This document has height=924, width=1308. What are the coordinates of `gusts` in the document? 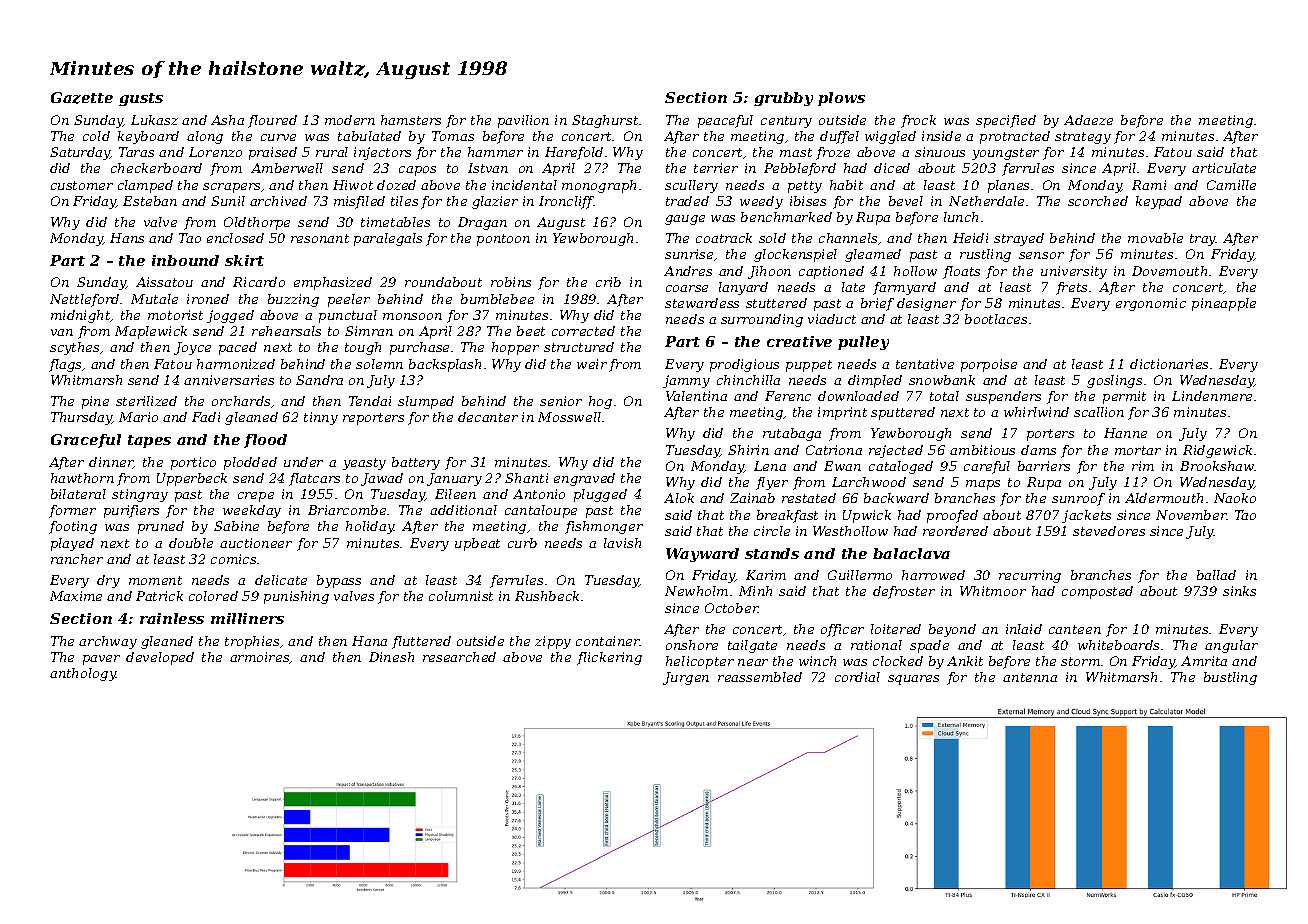 It's located at (141, 99).
